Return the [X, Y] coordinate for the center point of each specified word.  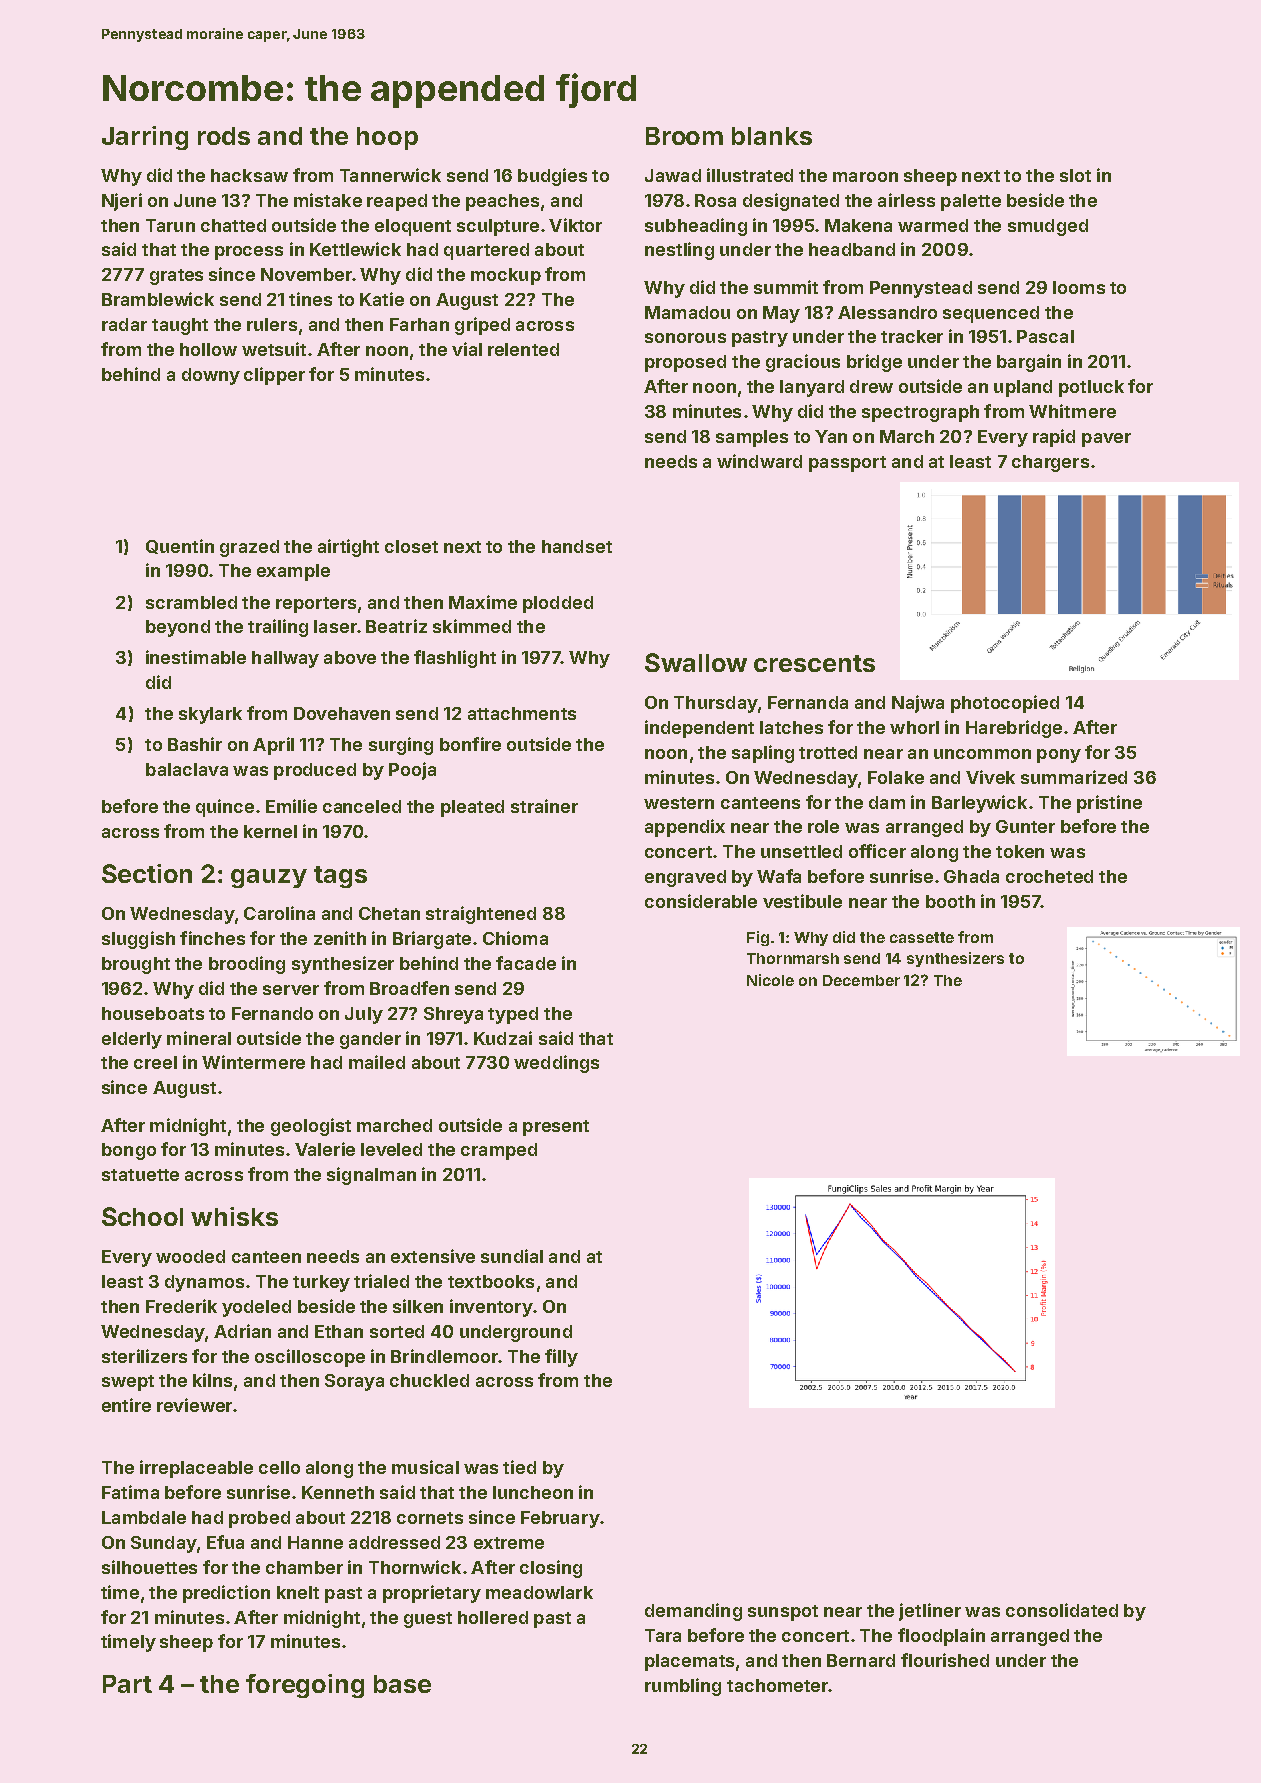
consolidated [1062, 1610]
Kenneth [338, 1492]
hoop [387, 138]
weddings [556, 1064]
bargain [1029, 363]
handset [577, 546]
